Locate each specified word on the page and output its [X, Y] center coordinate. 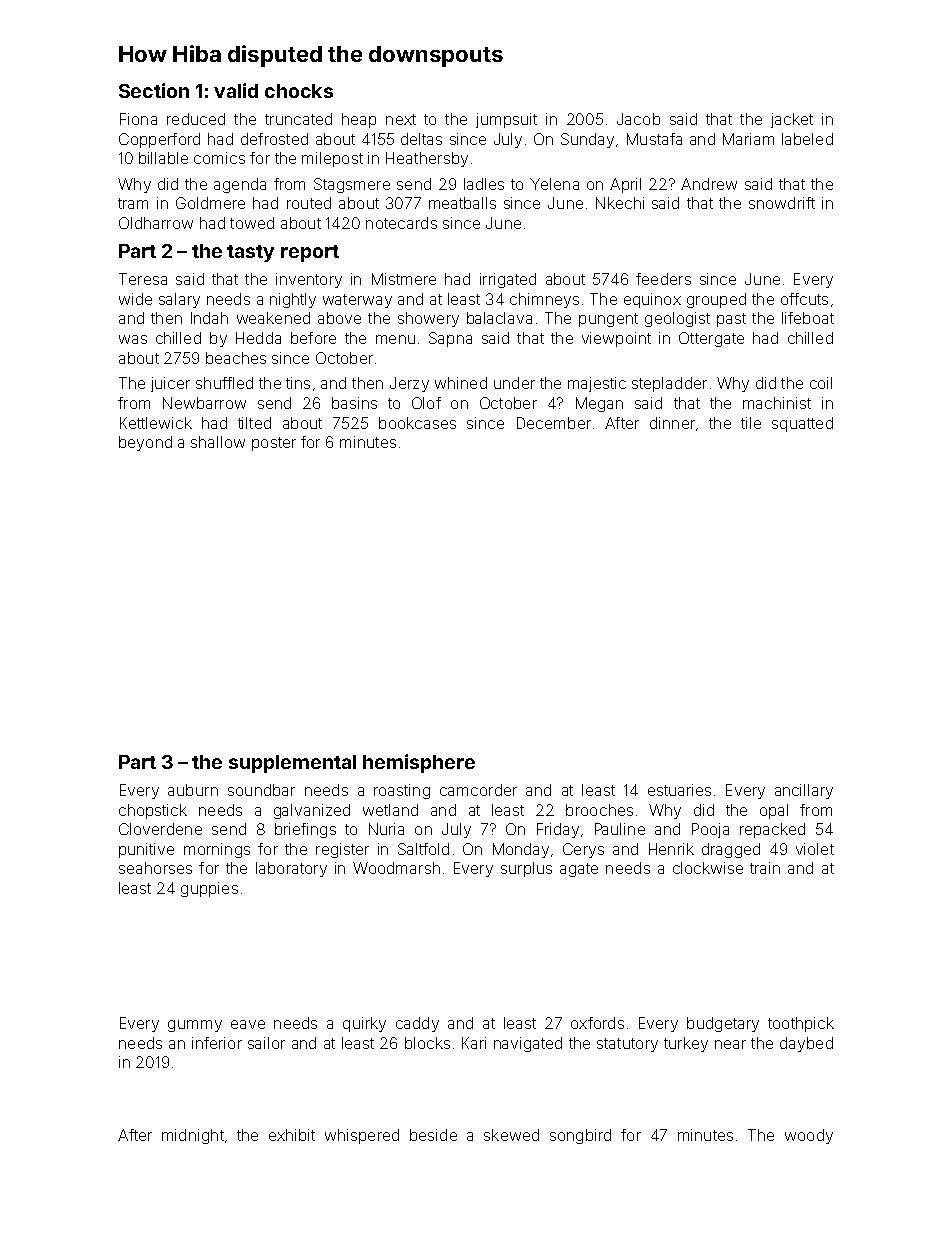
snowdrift [782, 203]
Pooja [710, 830]
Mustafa [654, 139]
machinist [777, 403]
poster [274, 444]
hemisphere [419, 763]
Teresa [143, 279]
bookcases [417, 423]
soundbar [261, 790]
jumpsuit [506, 120]
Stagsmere [352, 185]
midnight [193, 1136]
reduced [196, 119]
